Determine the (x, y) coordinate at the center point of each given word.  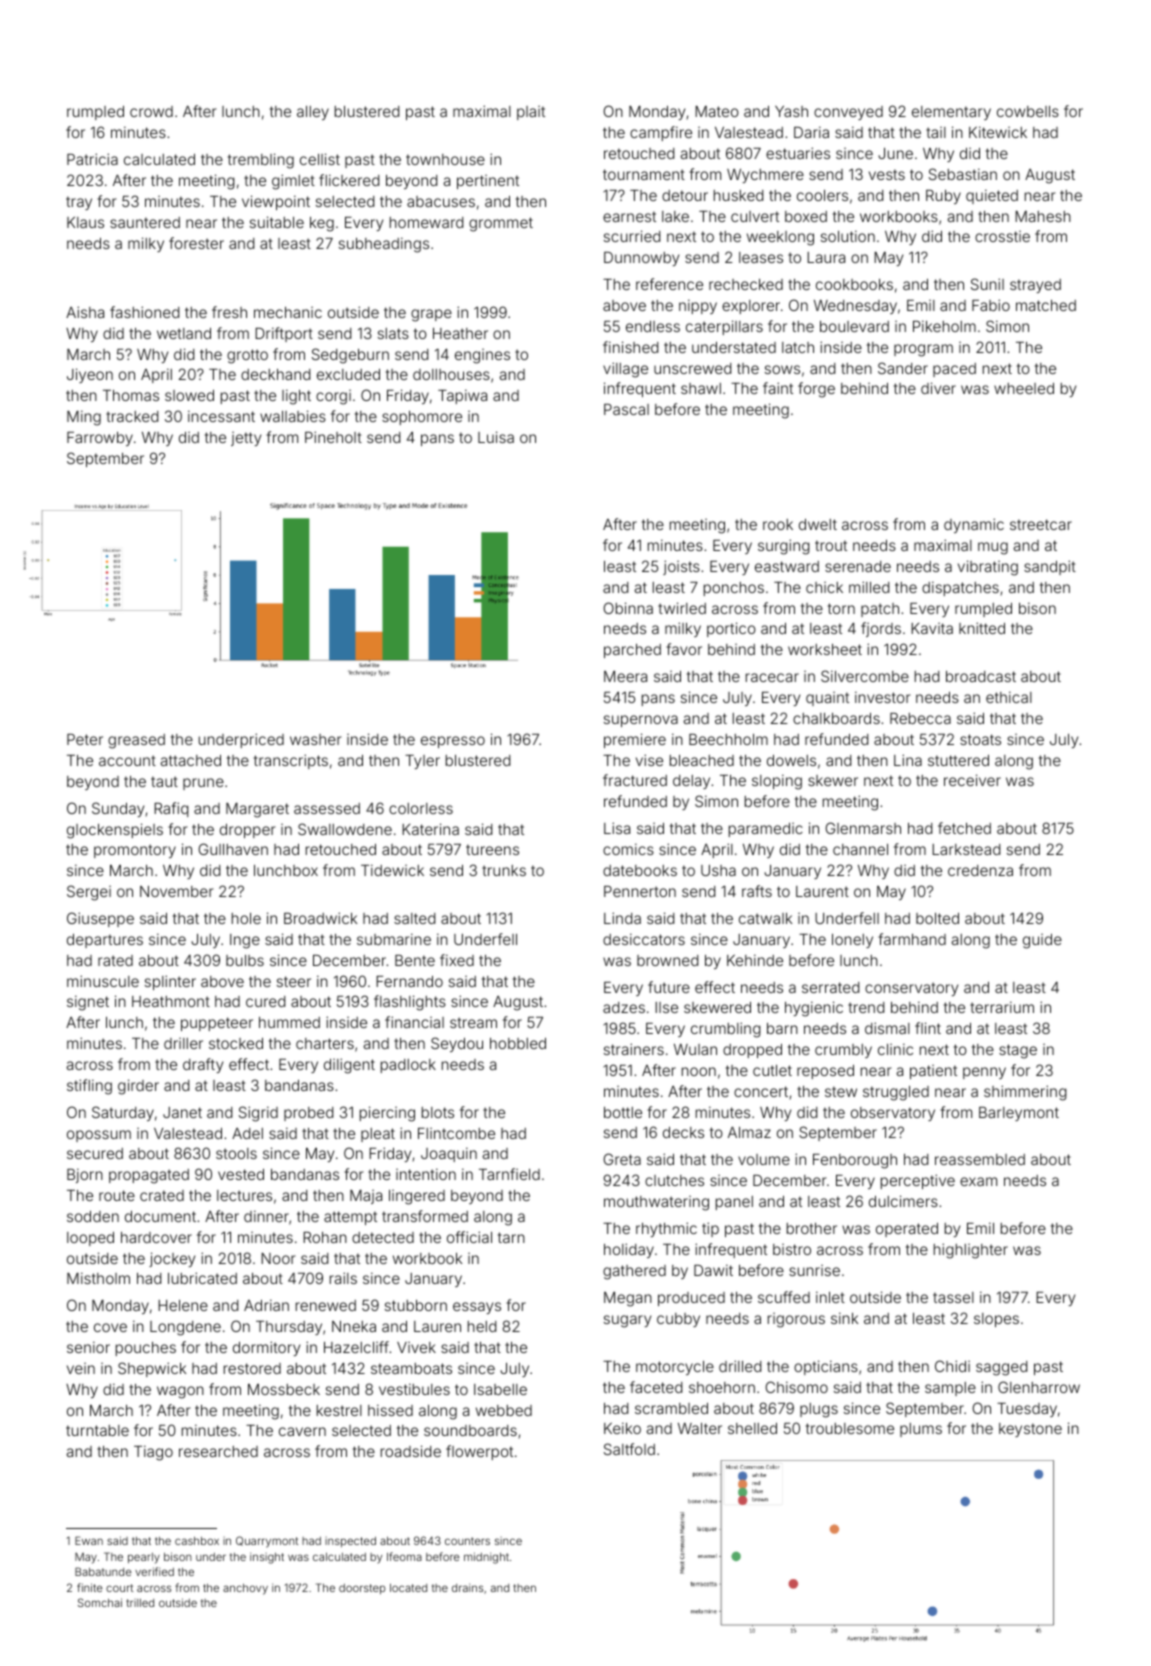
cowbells (1028, 111)
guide (1042, 941)
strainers (634, 1049)
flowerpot (479, 1452)
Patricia (92, 159)
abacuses (441, 201)
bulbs (245, 960)
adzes (624, 1007)
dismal (887, 1028)
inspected (350, 1542)
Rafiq (171, 809)
